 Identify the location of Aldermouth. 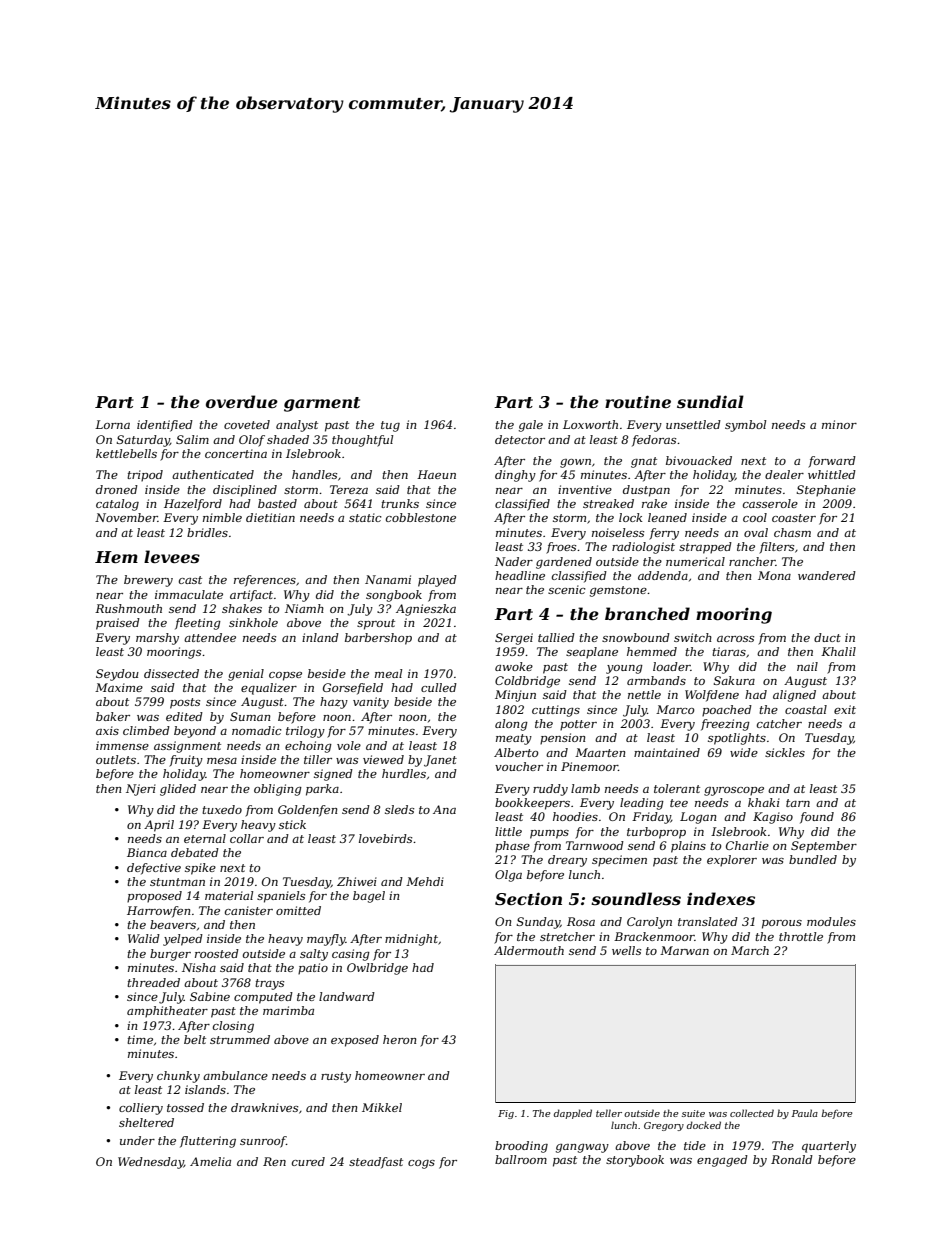
(529, 950).
